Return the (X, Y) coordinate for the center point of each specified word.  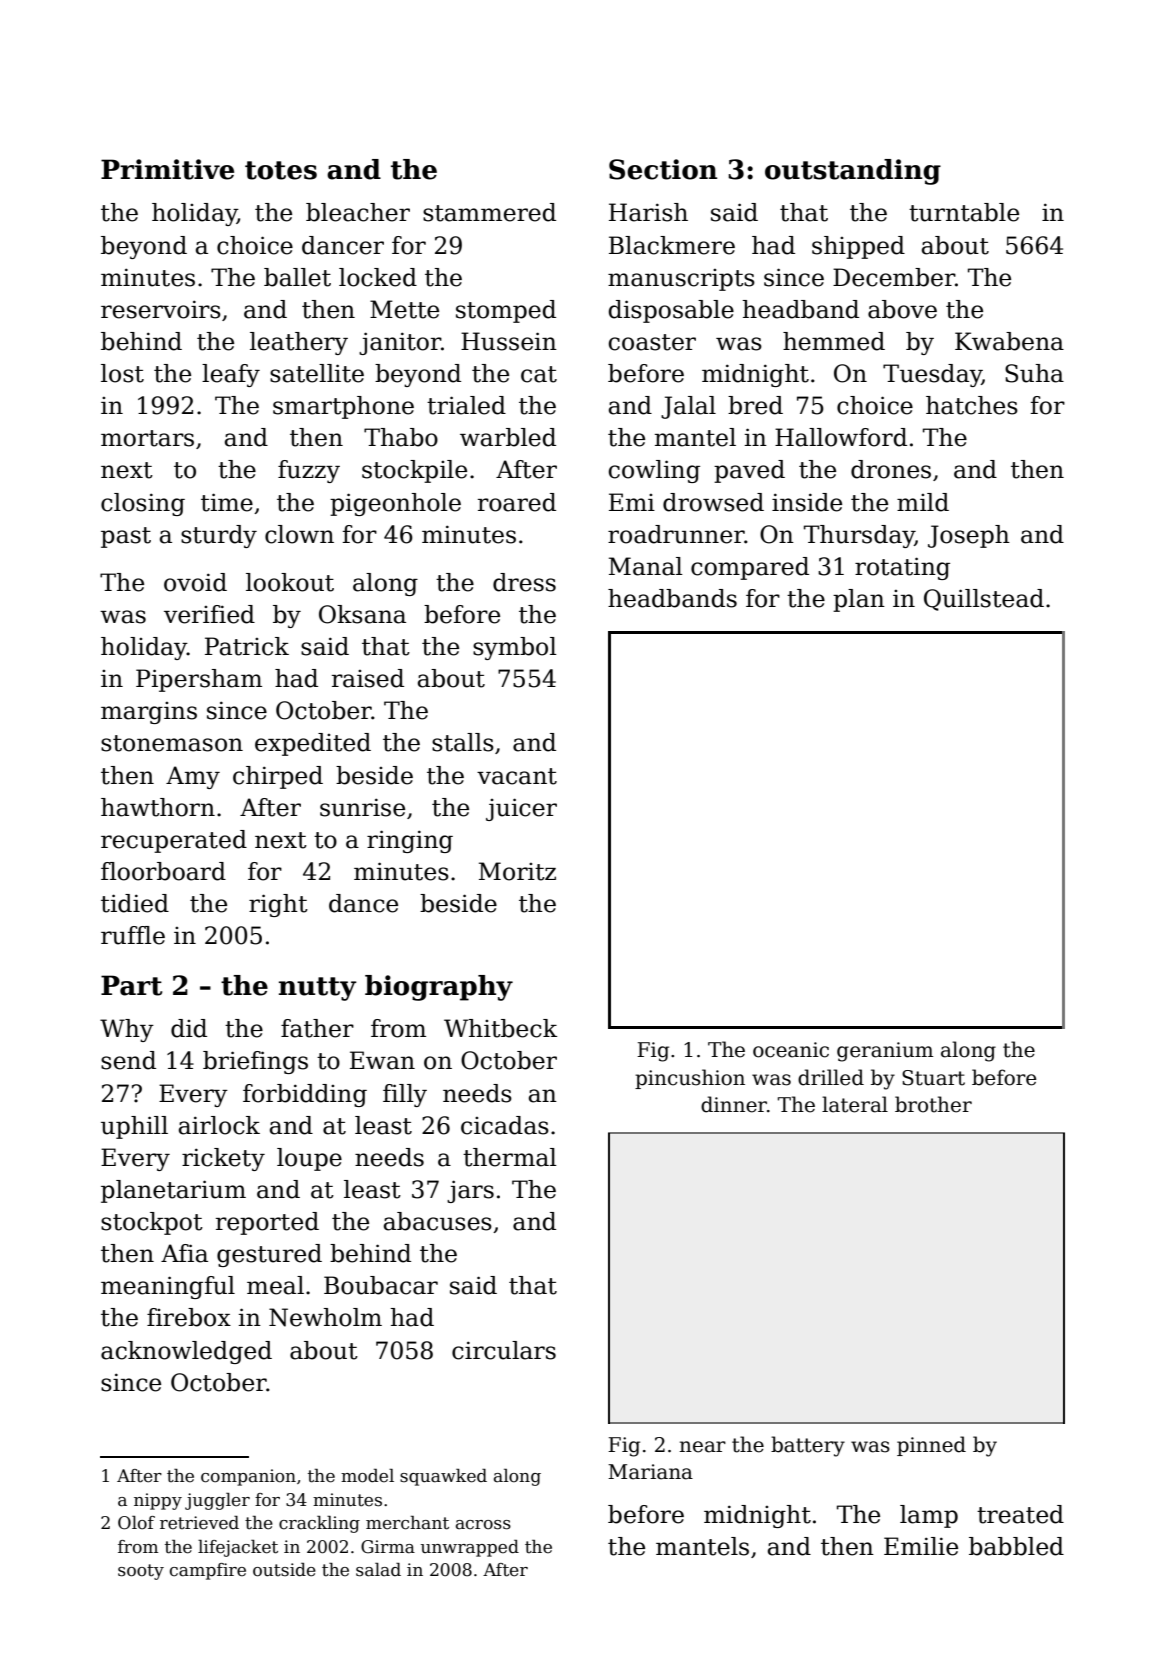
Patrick (247, 646)
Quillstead (984, 600)
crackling (319, 1524)
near (702, 1447)
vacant (517, 776)
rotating (902, 568)
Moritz (517, 871)
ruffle (133, 935)
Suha (1034, 373)
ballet (297, 277)
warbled (508, 437)
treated (1020, 1514)
